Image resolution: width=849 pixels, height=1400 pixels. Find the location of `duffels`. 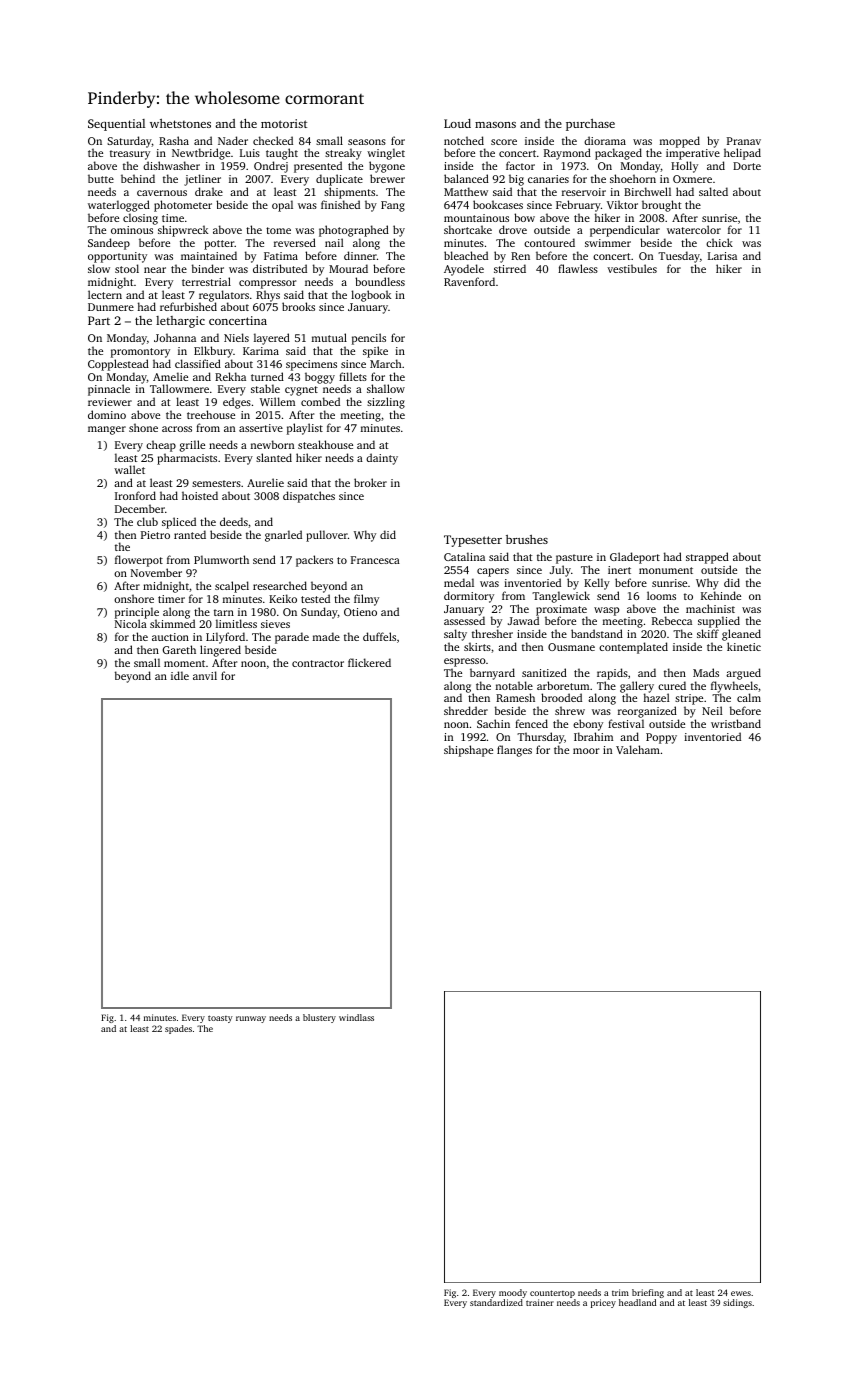

duffels is located at coordinates (379, 636).
